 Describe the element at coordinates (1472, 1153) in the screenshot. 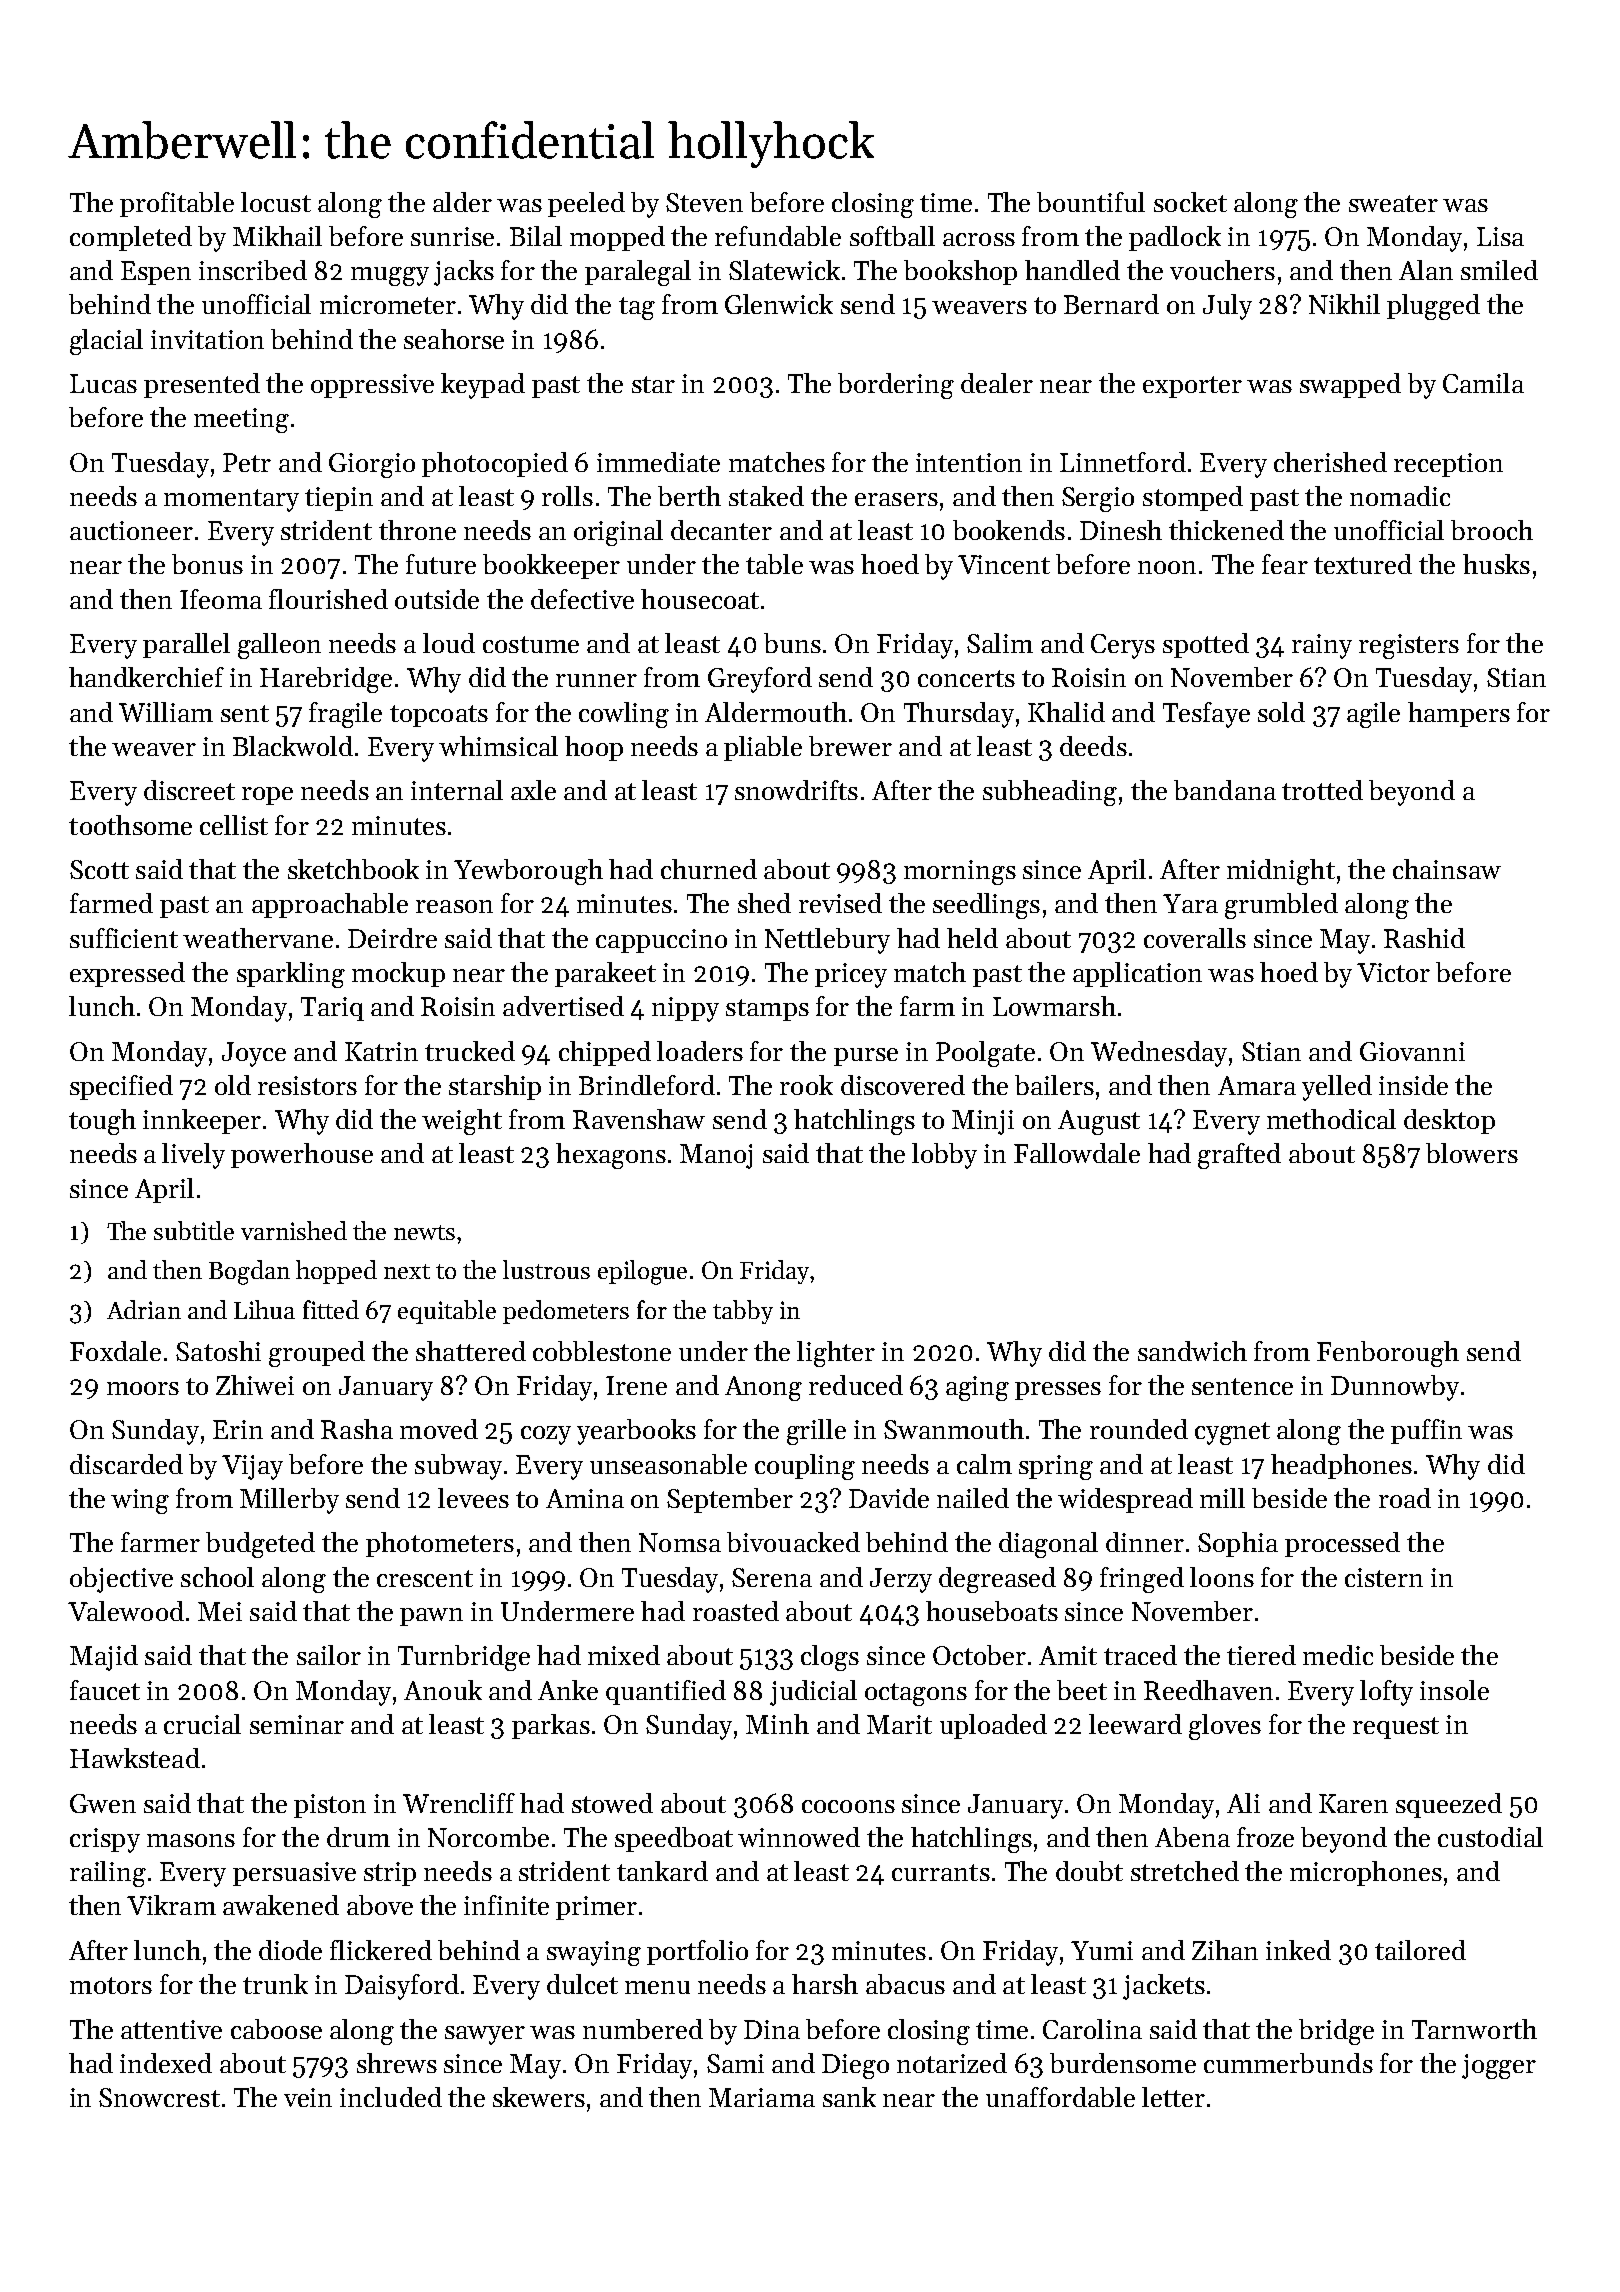

I see `blowers` at that location.
